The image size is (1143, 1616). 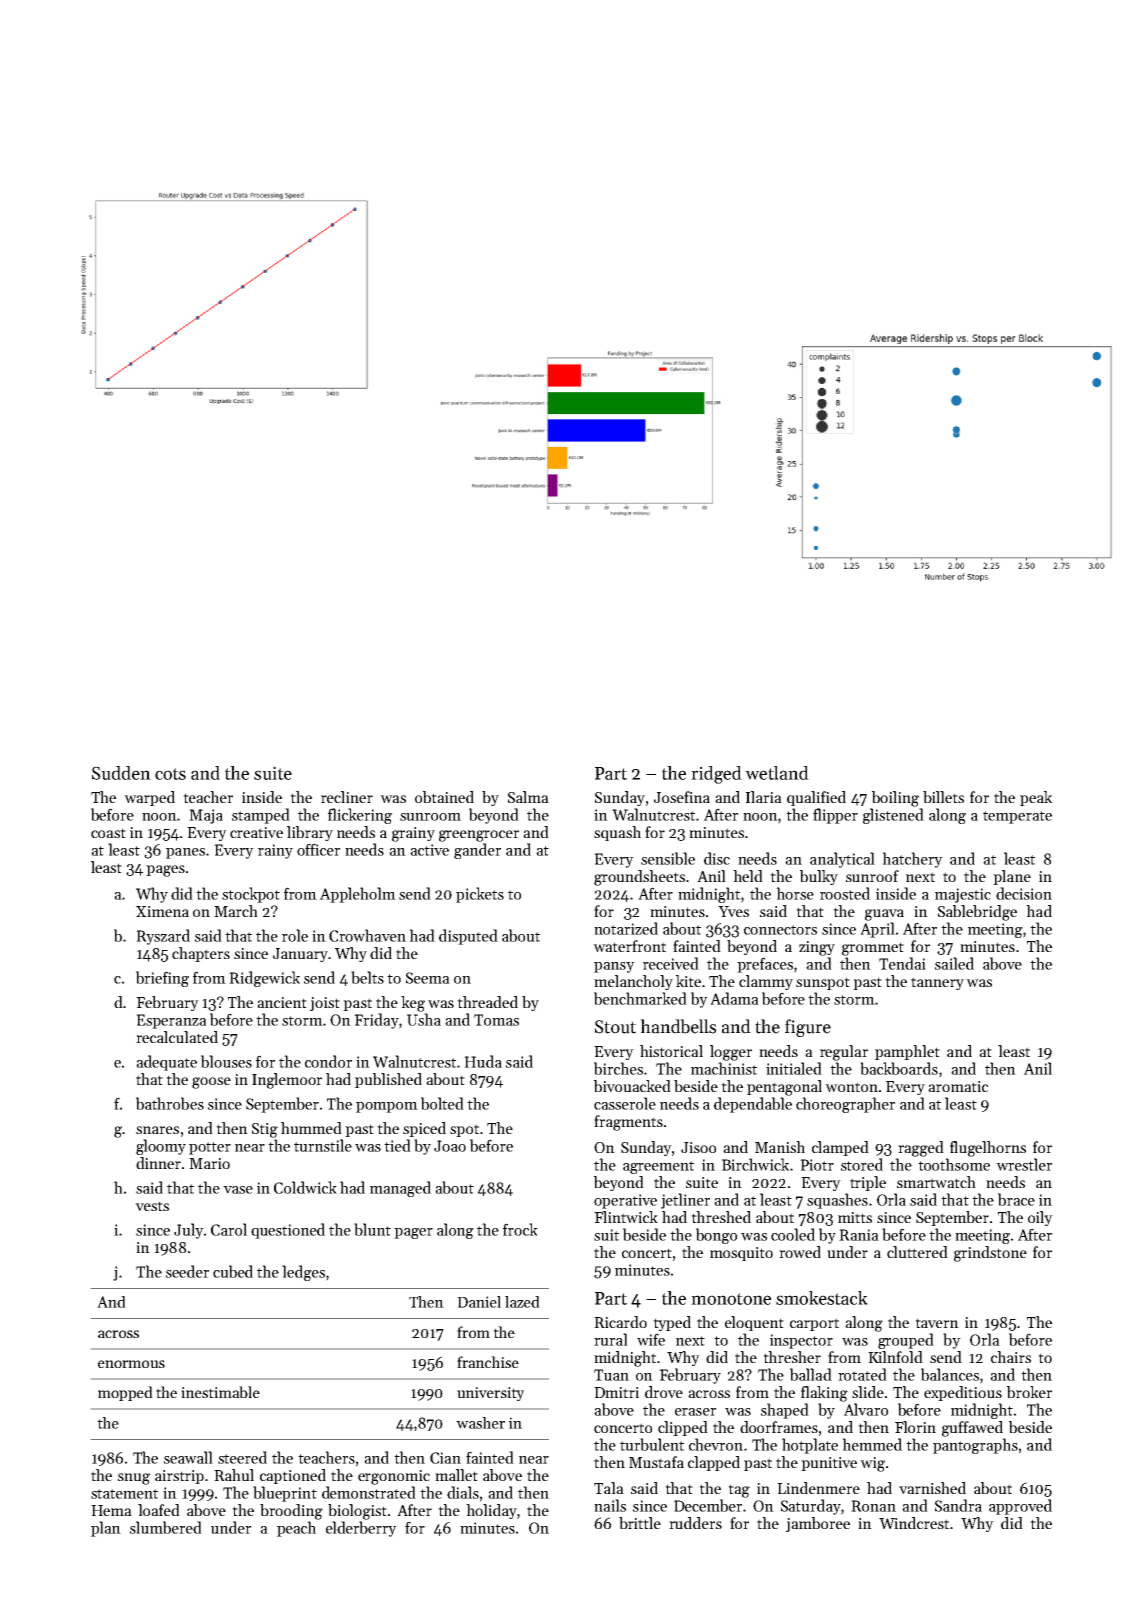 What do you see at coordinates (428, 978) in the document?
I see `Seema` at bounding box center [428, 978].
